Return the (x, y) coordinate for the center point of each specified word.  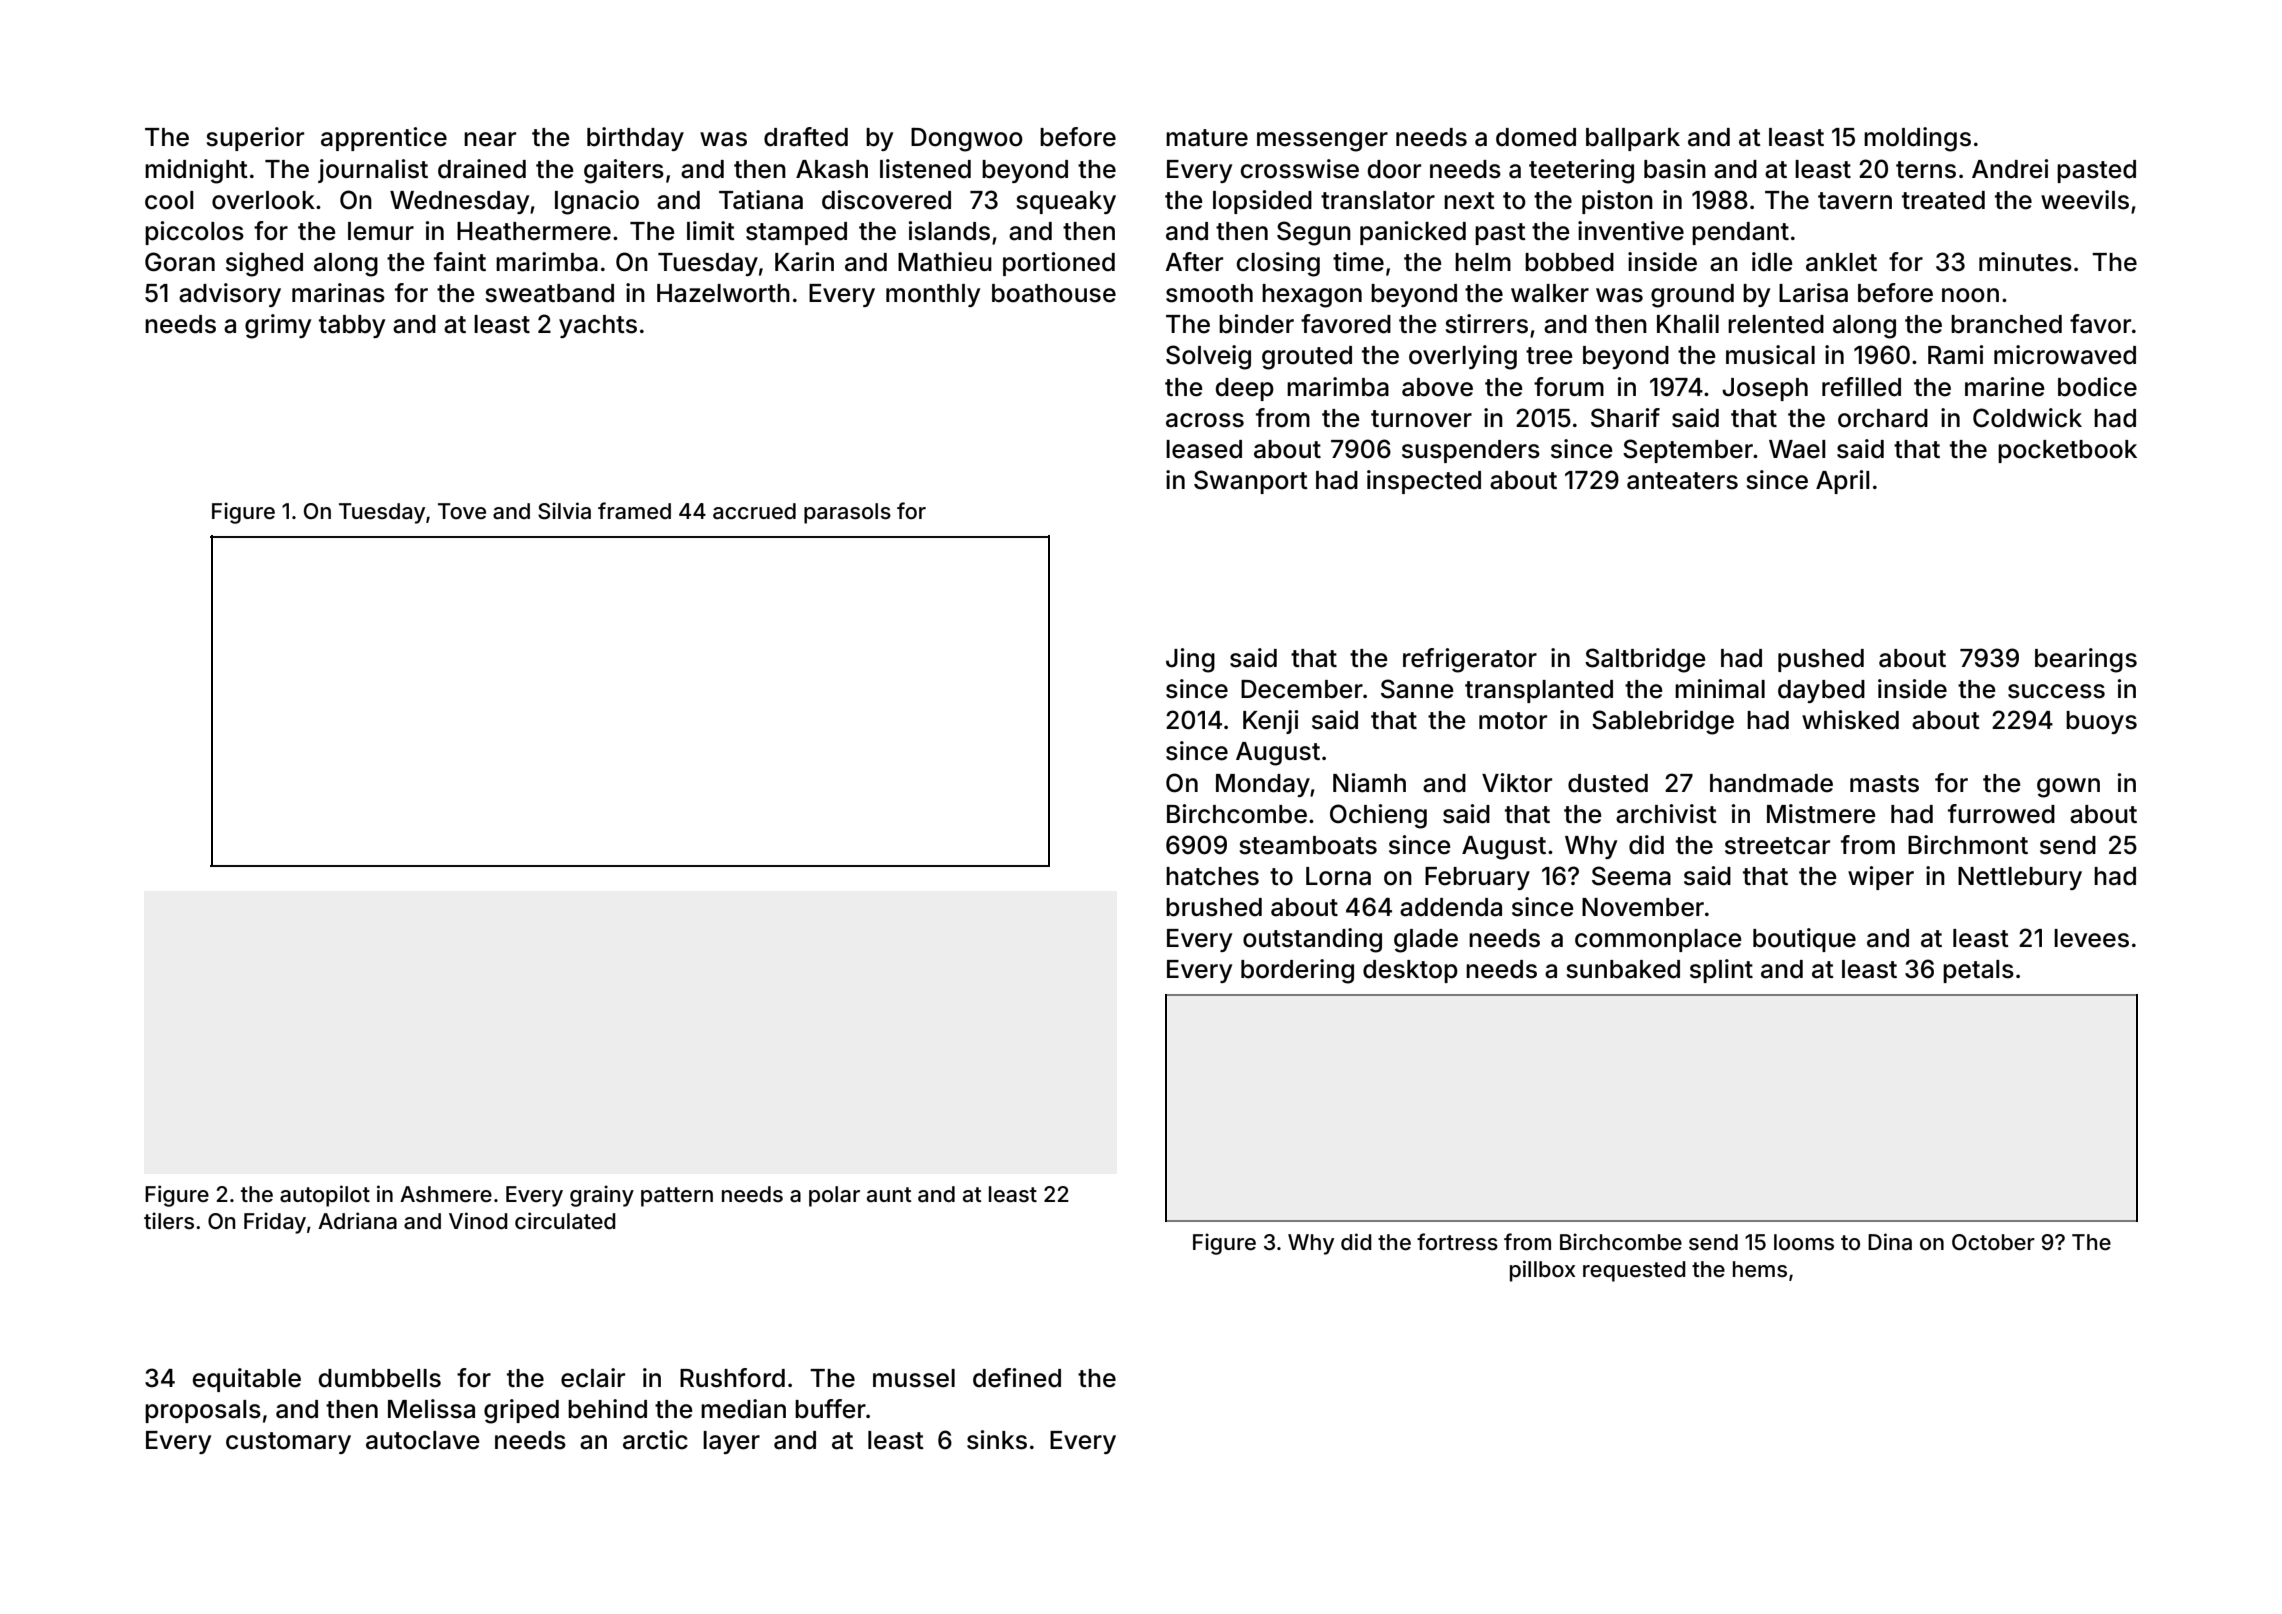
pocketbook (2067, 451)
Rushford (732, 1378)
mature (1207, 138)
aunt (889, 1194)
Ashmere (446, 1194)
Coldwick (2027, 418)
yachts (598, 326)
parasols (847, 513)
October (1993, 1242)
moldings (1917, 139)
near (490, 139)
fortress (1457, 1242)
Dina (1890, 1241)
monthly (933, 295)
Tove (462, 511)
